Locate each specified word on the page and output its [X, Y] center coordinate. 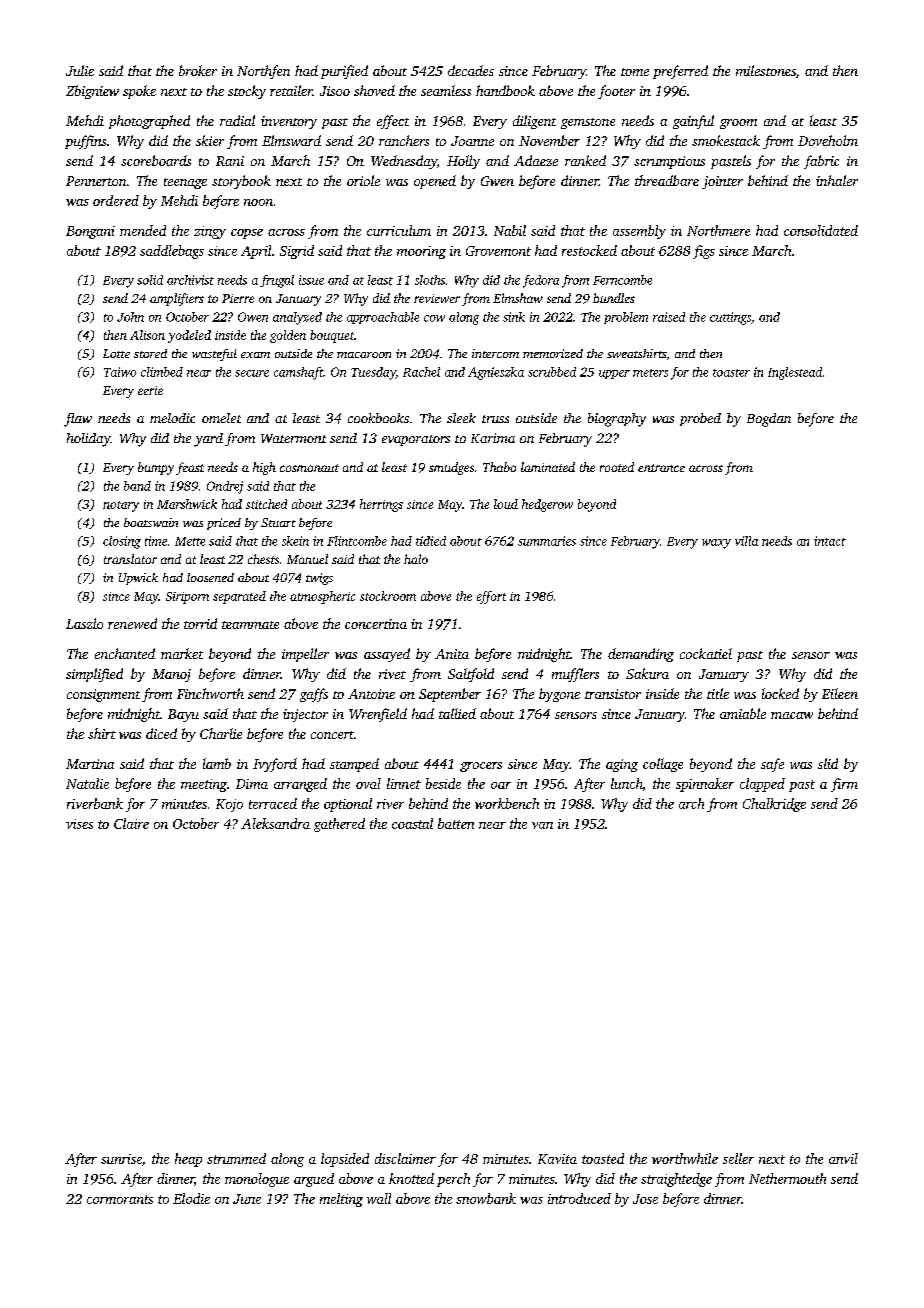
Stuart [278, 522]
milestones [766, 70]
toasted [603, 1158]
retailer [291, 90]
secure [252, 373]
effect [393, 122]
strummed [236, 1158]
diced [161, 733]
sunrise [121, 1159]
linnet [404, 783]
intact [830, 541]
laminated [548, 467]
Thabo [499, 467]
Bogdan [769, 420]
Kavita [557, 1159]
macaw [792, 715]
